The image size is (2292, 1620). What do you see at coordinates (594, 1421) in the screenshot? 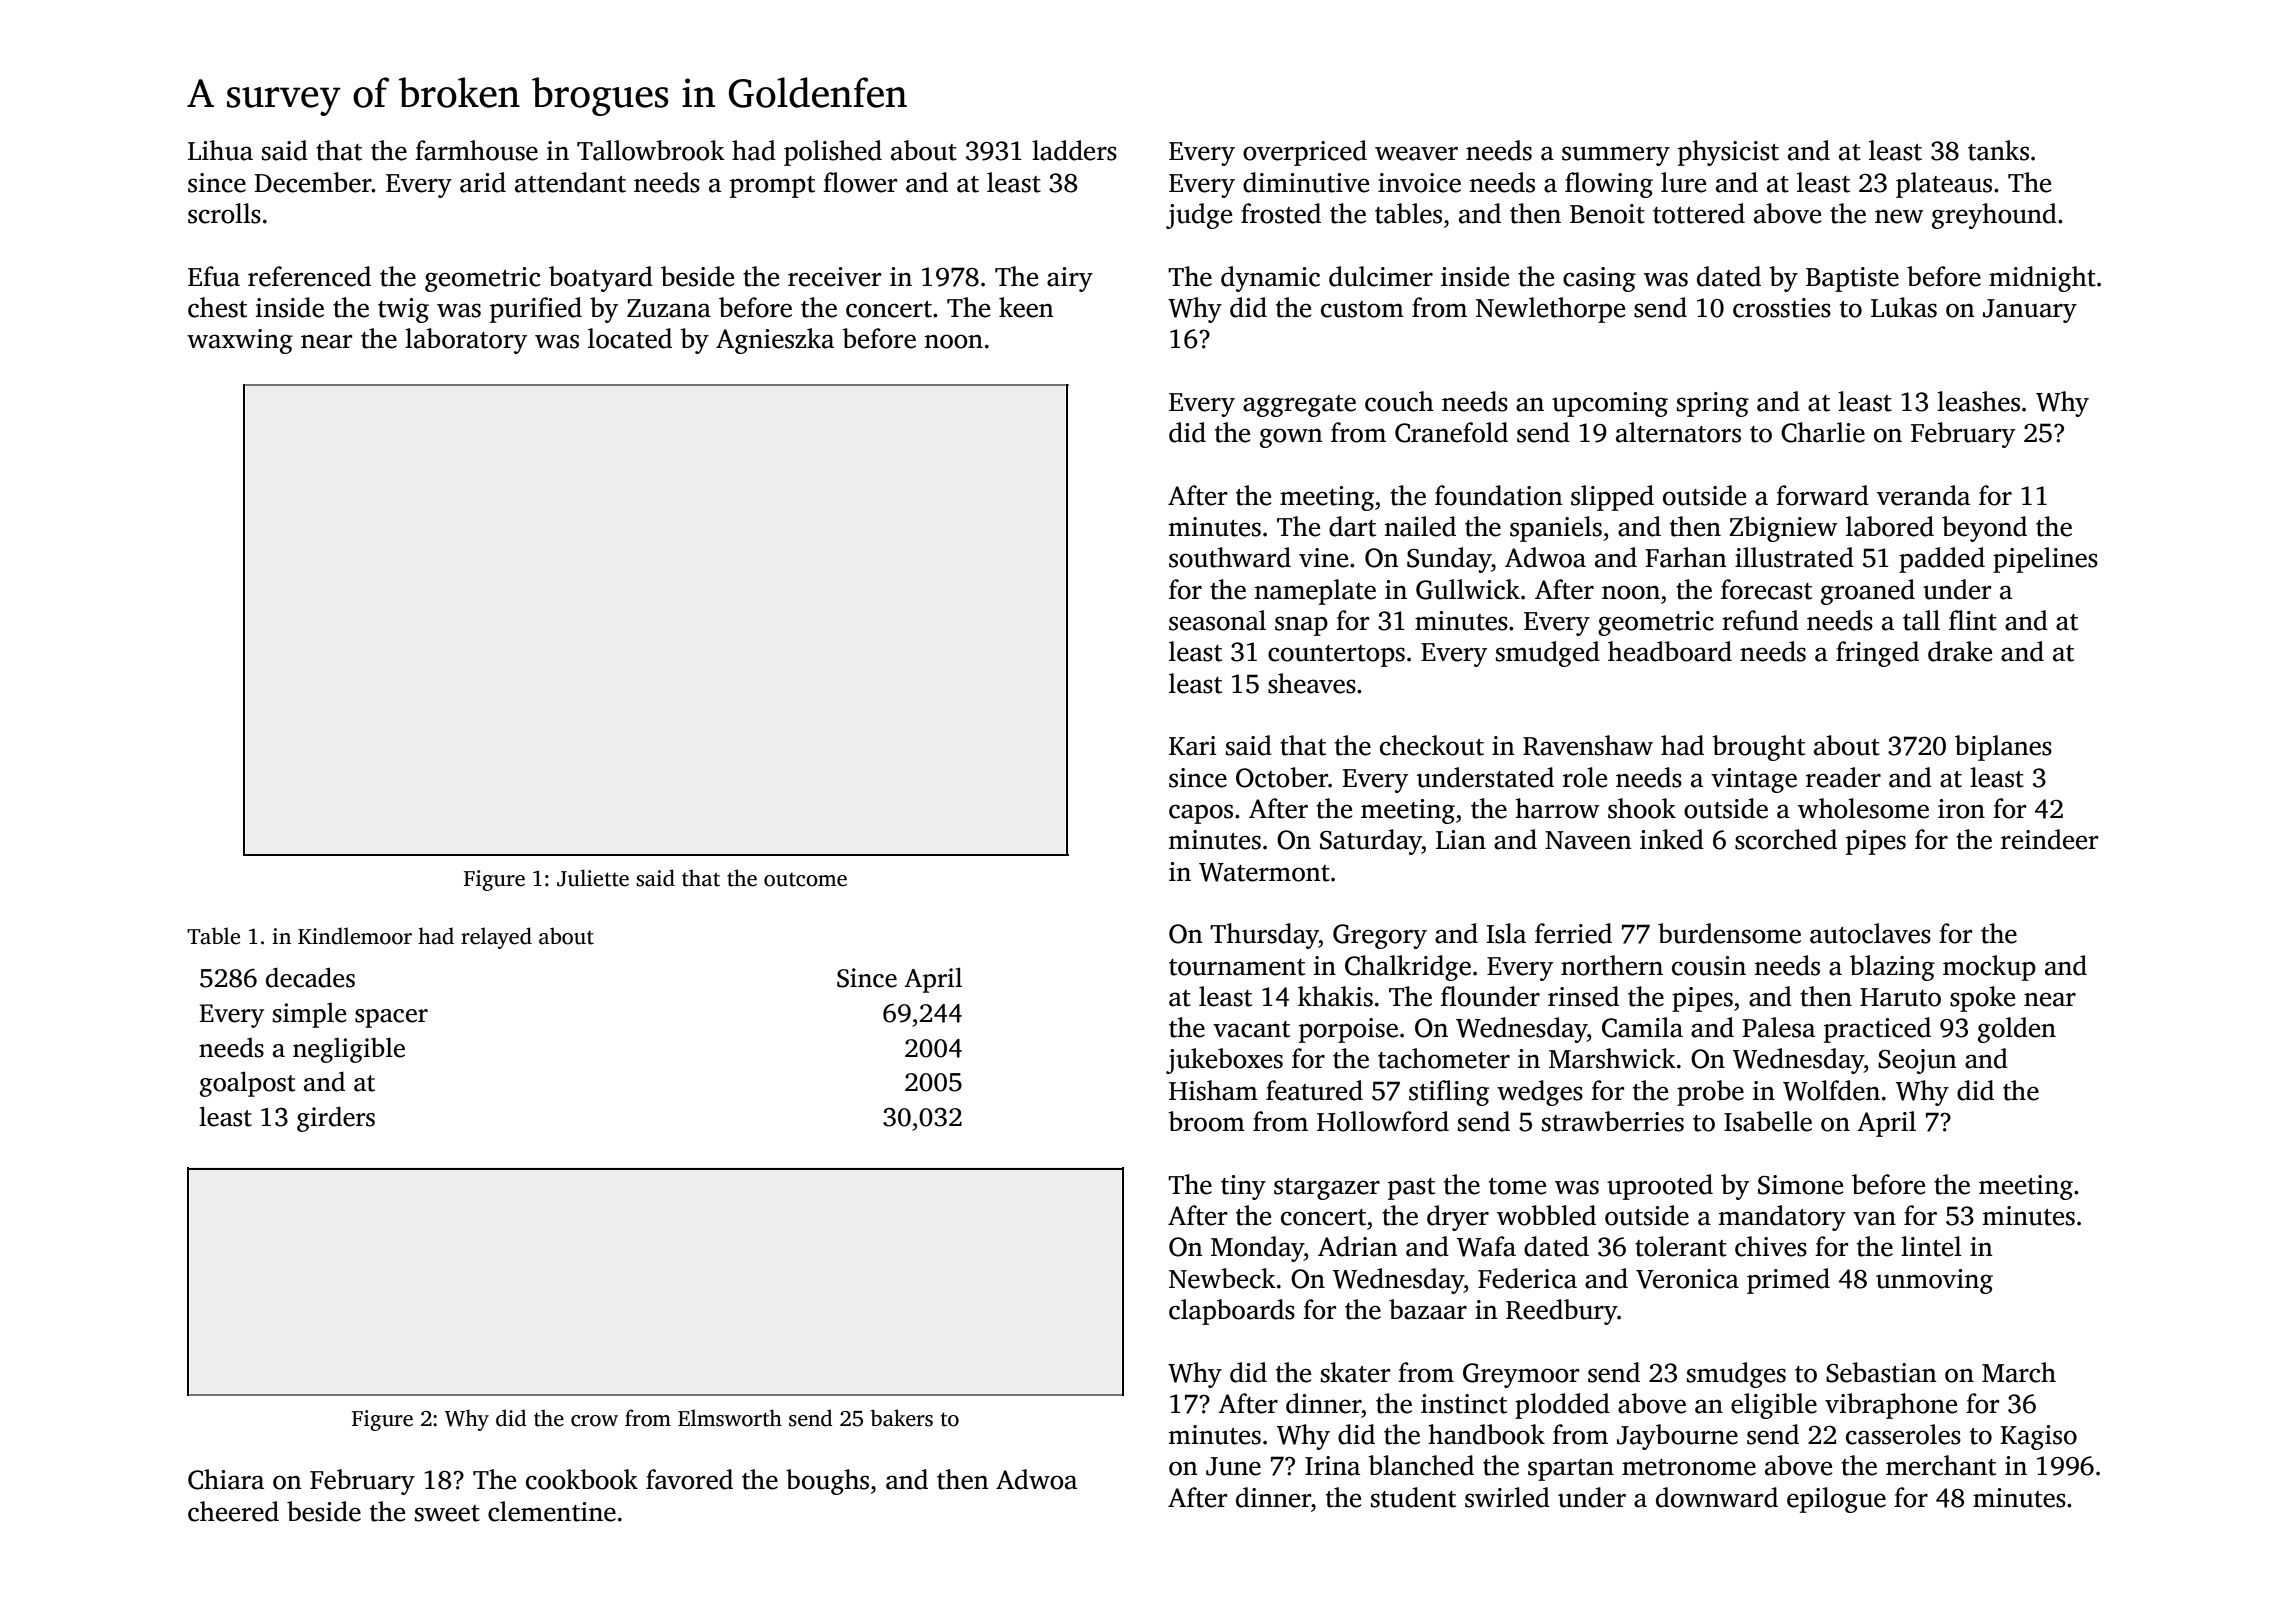
I see `crow` at bounding box center [594, 1421].
